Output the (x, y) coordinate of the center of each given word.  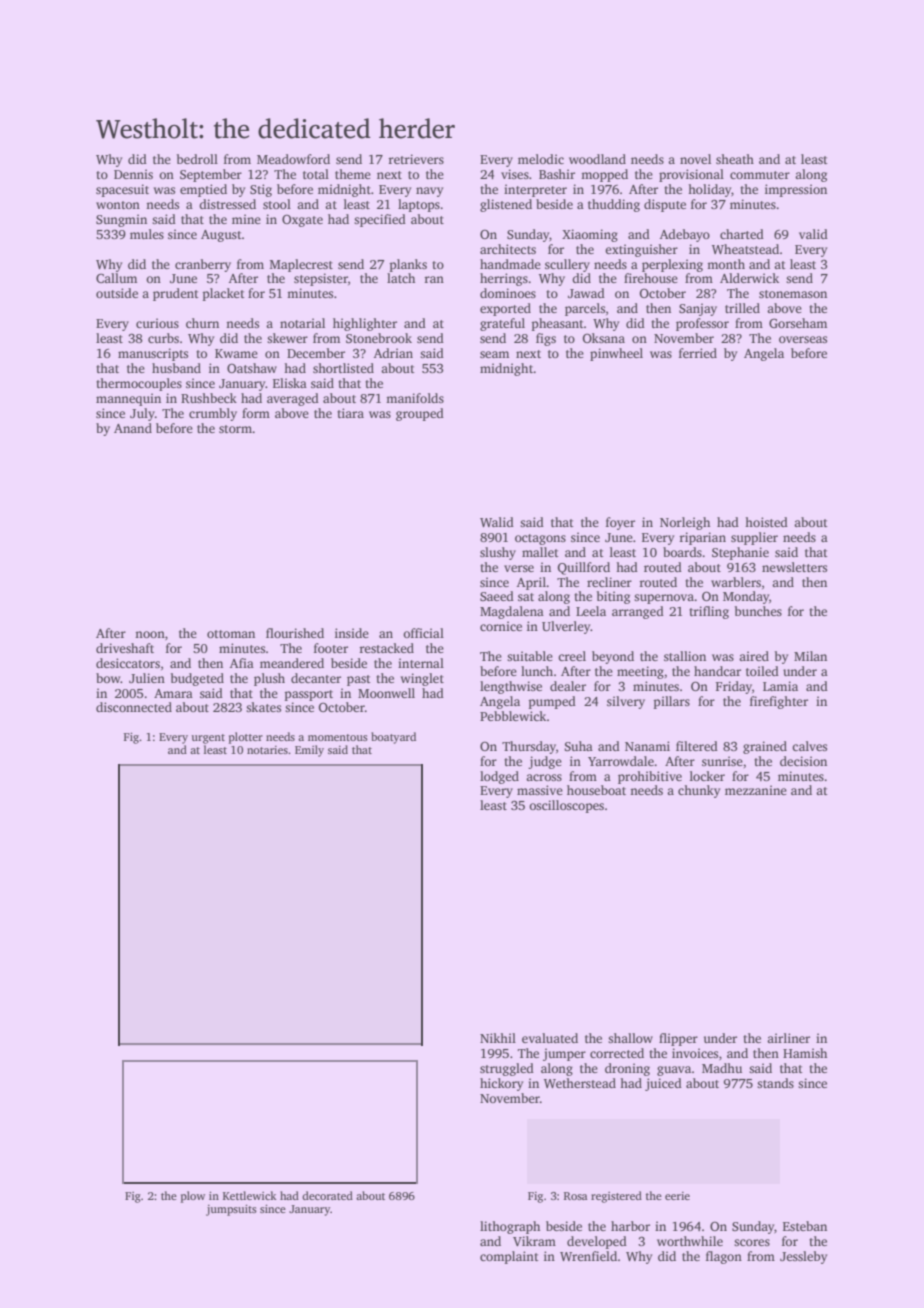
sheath (735, 159)
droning (627, 1069)
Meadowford (293, 159)
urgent (208, 739)
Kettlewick (250, 1195)
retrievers (416, 159)
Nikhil (498, 1038)
